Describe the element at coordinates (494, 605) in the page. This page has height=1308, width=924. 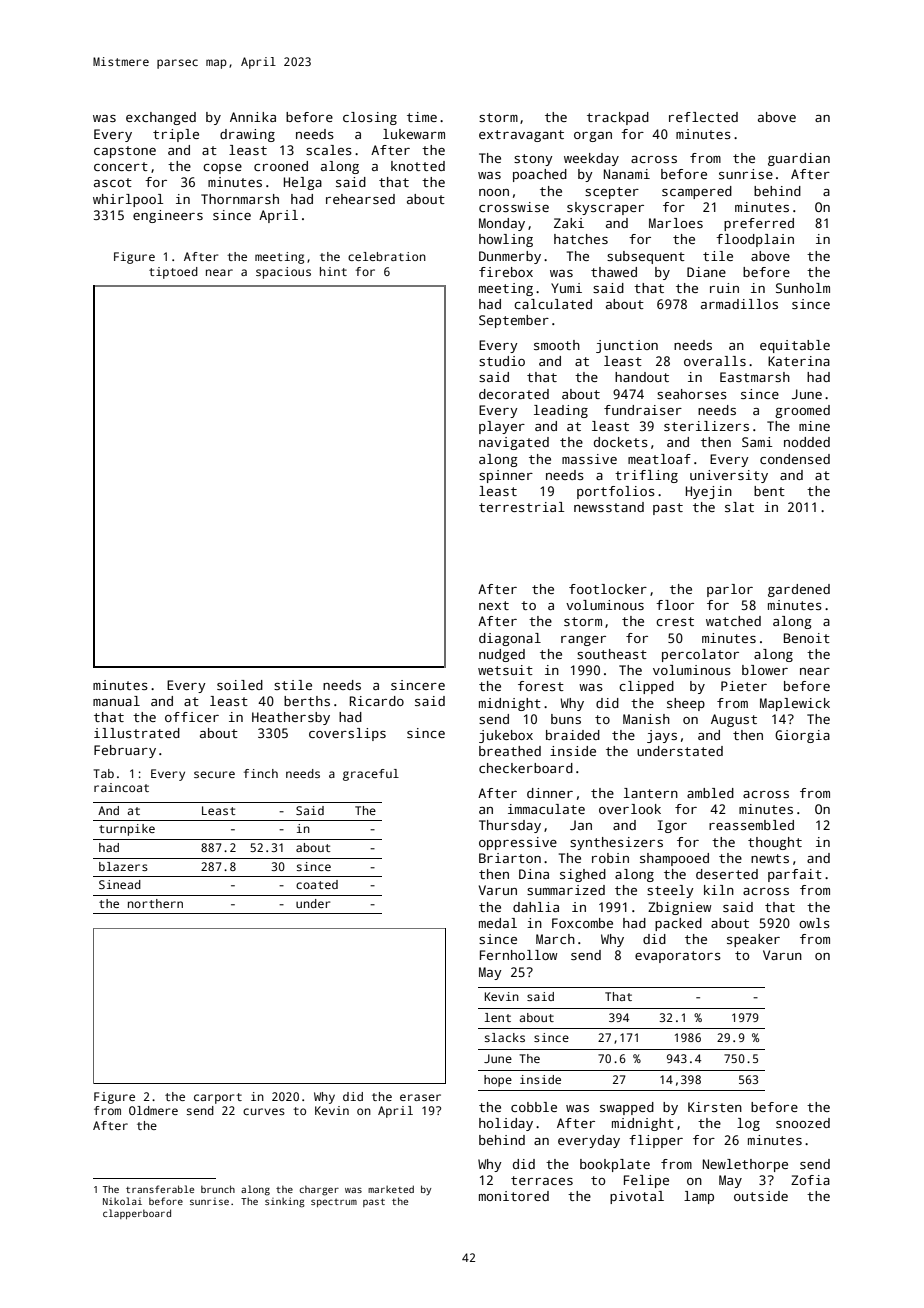
I see `next` at that location.
